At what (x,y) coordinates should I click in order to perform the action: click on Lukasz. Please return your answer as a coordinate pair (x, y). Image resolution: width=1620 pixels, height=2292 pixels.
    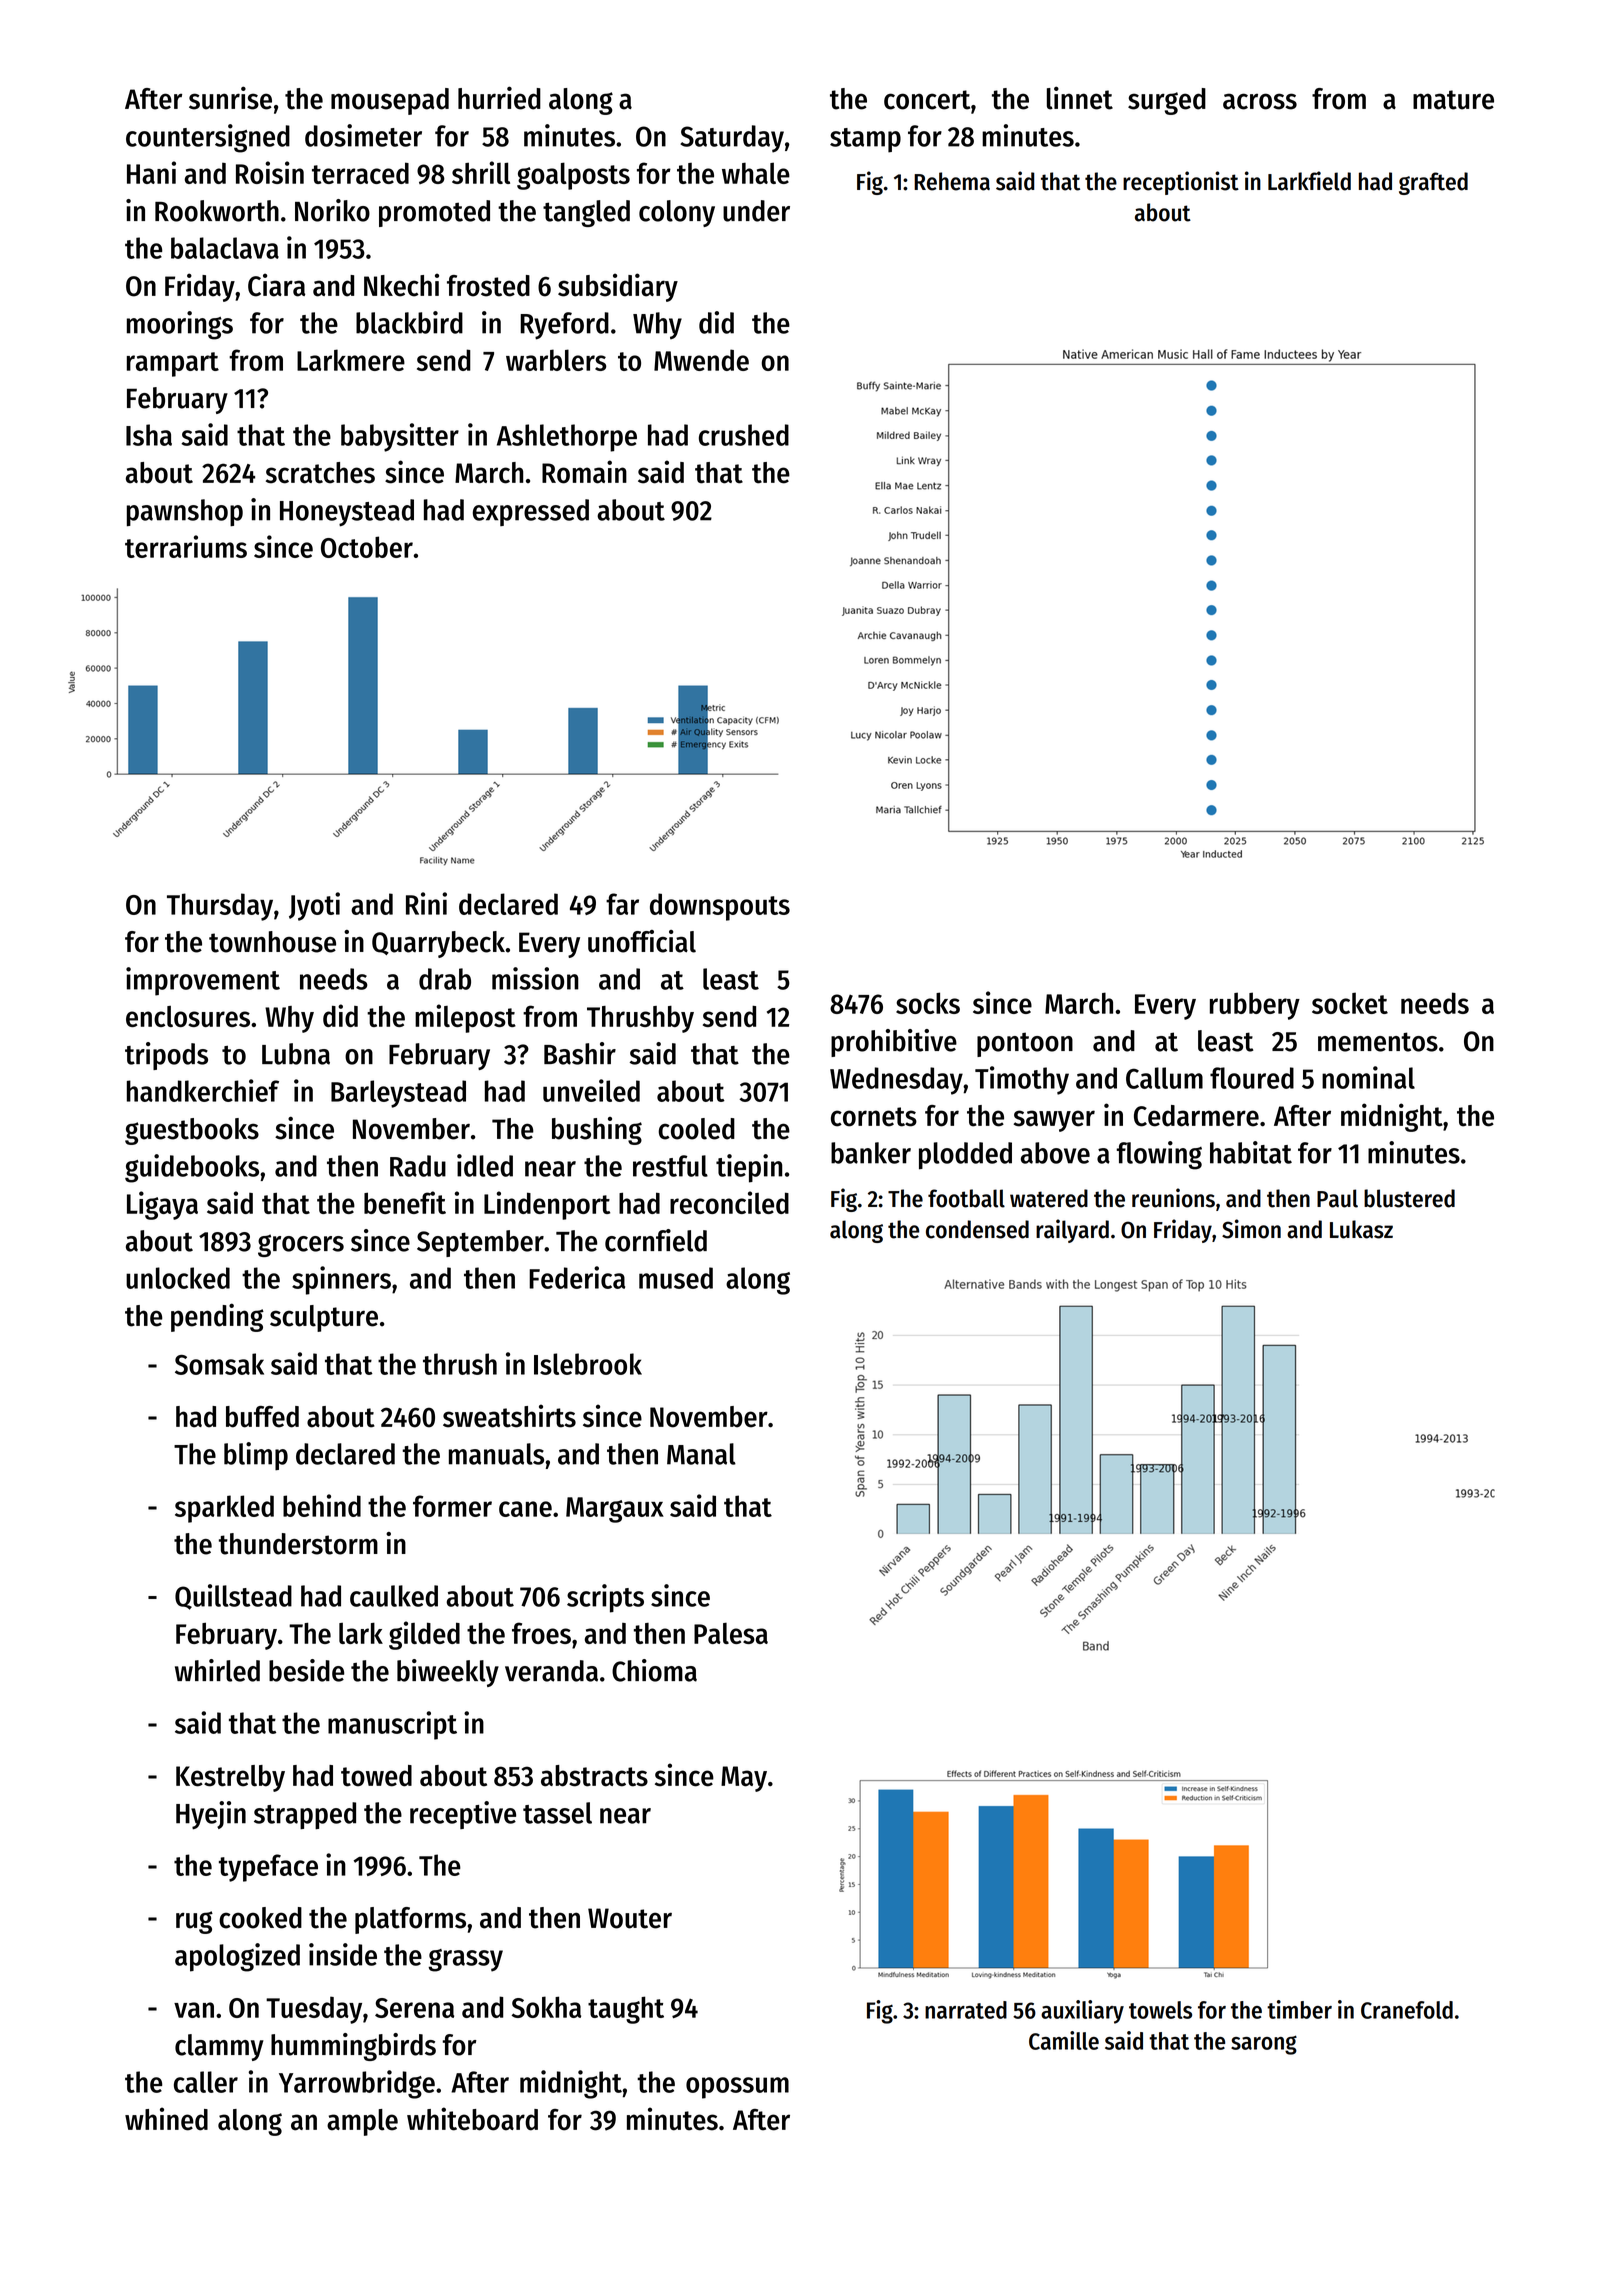
    Looking at the image, I should click on (1361, 1229).
